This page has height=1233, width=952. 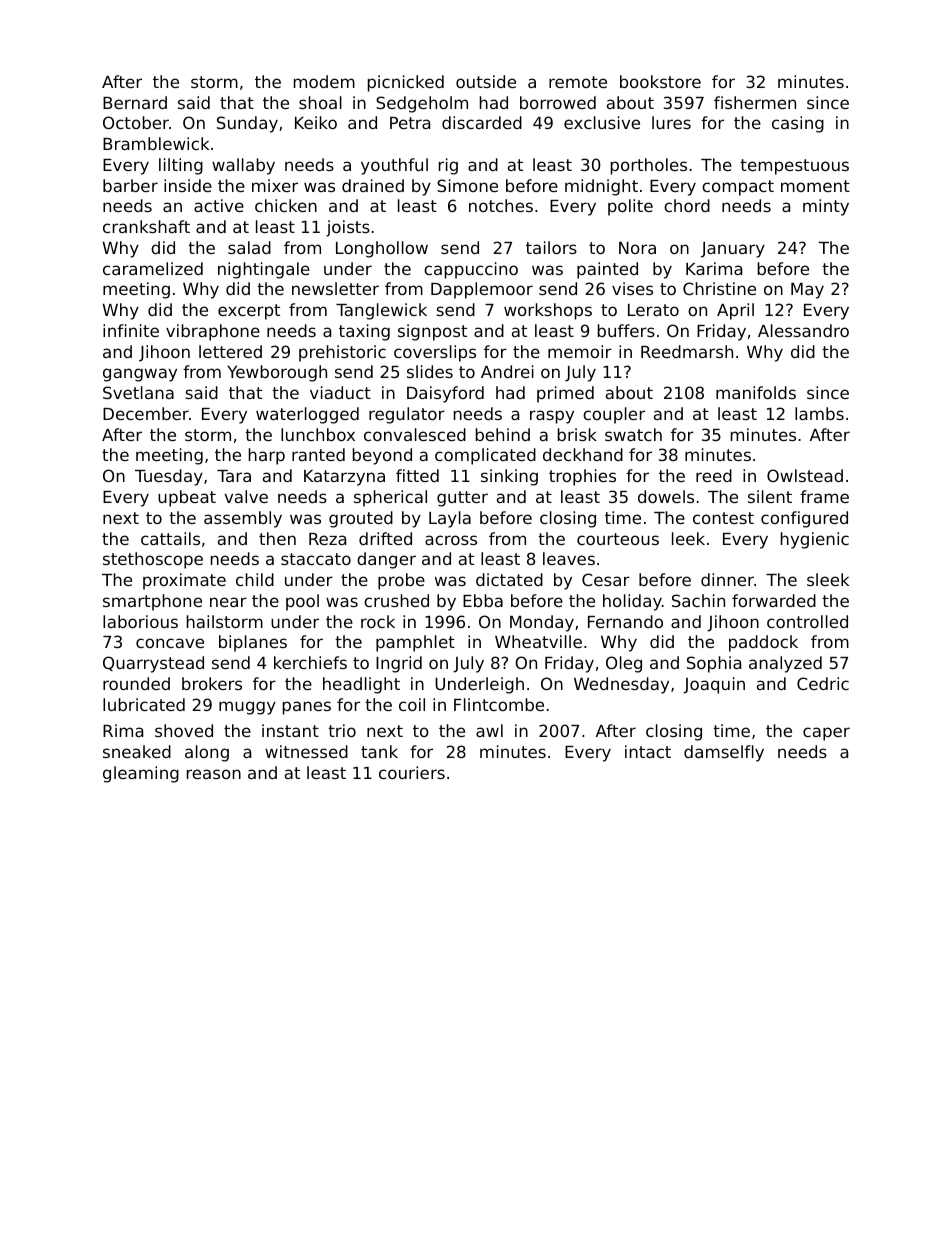 What do you see at coordinates (660, 81) in the page?
I see `bookstore` at bounding box center [660, 81].
